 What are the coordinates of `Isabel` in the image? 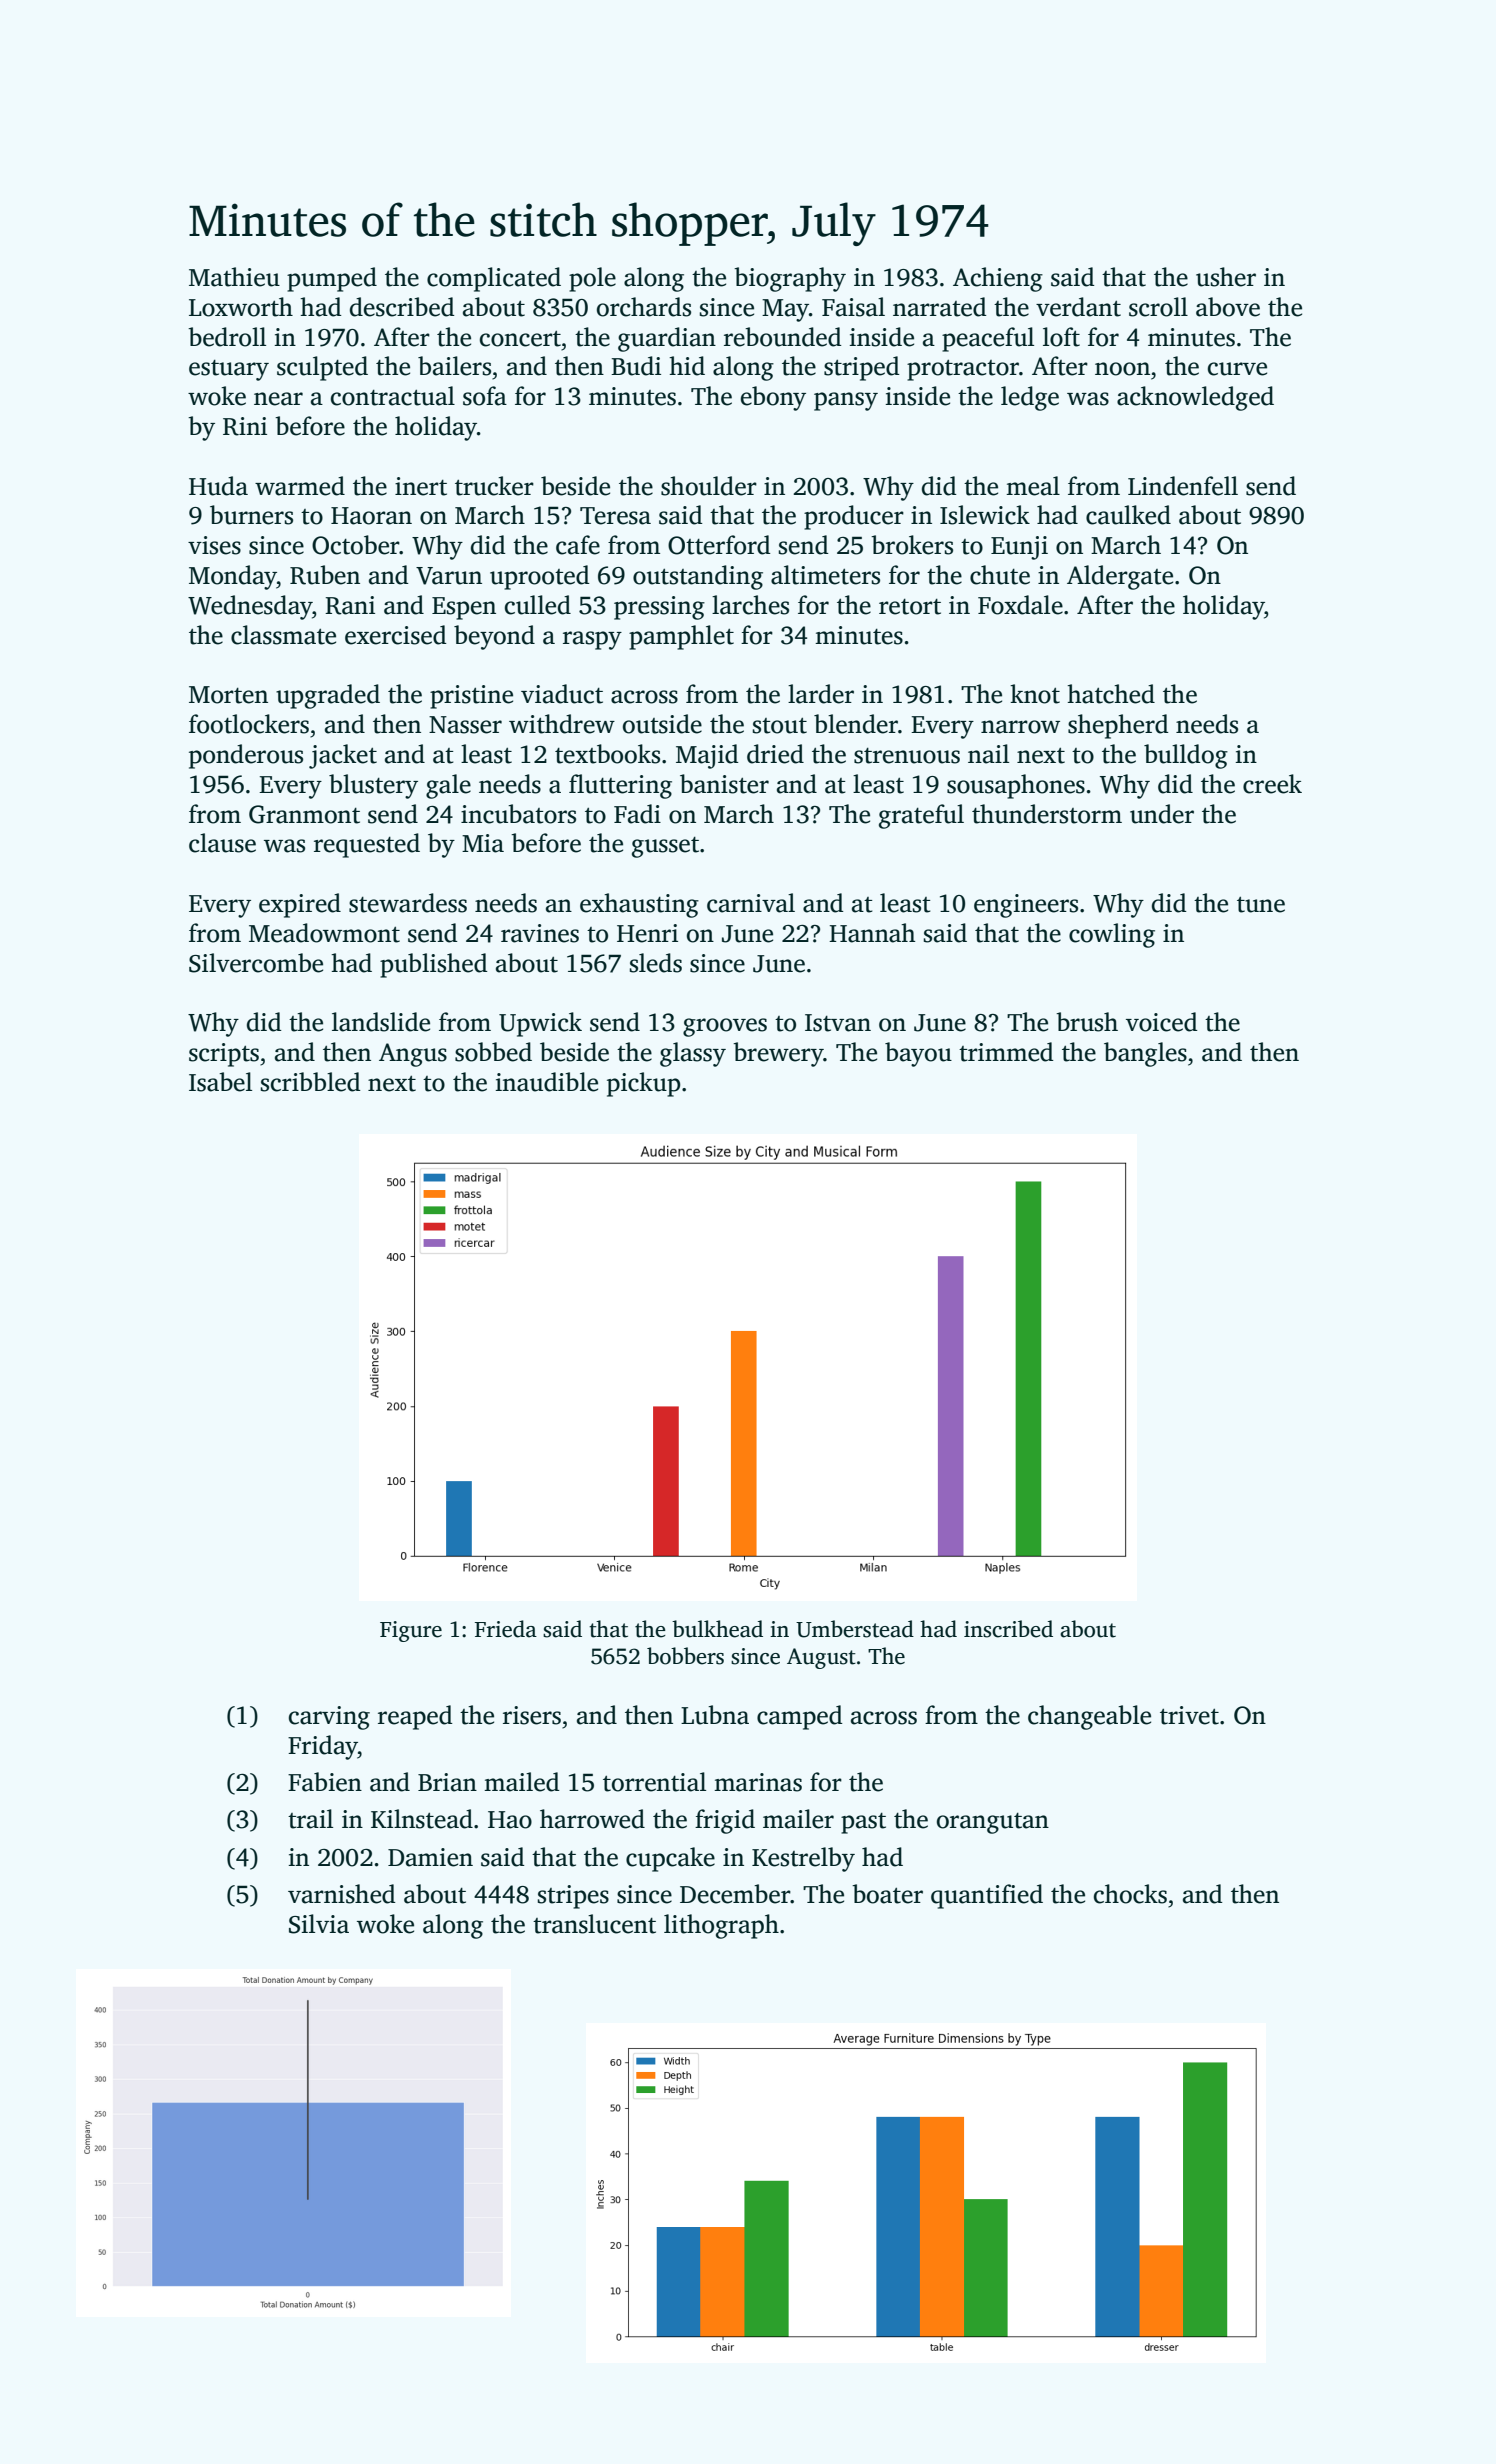 It's located at (220, 1082).
